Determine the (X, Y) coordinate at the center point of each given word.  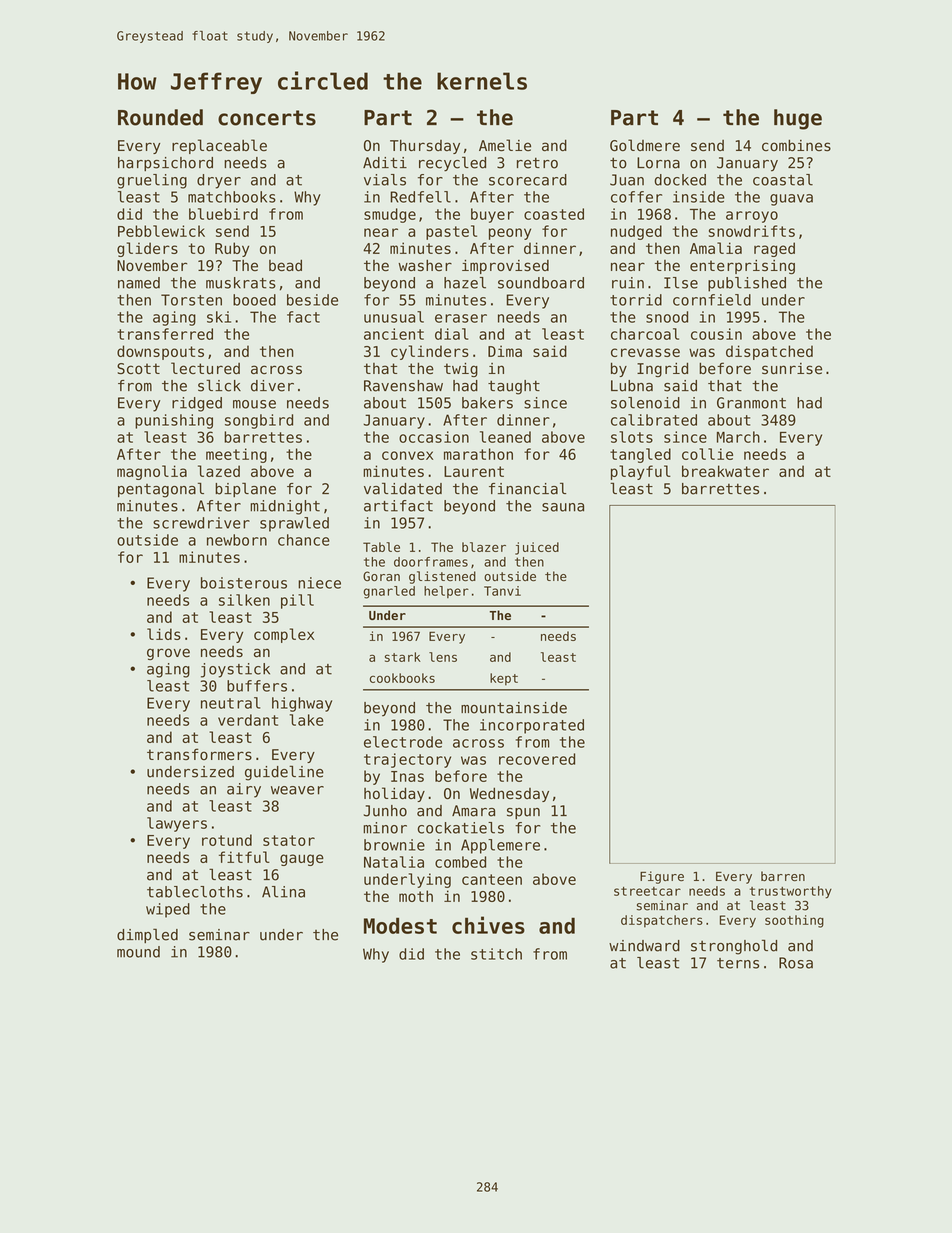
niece (319, 583)
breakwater (725, 471)
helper (446, 592)
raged (774, 249)
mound (138, 952)
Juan (627, 180)
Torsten (191, 300)
